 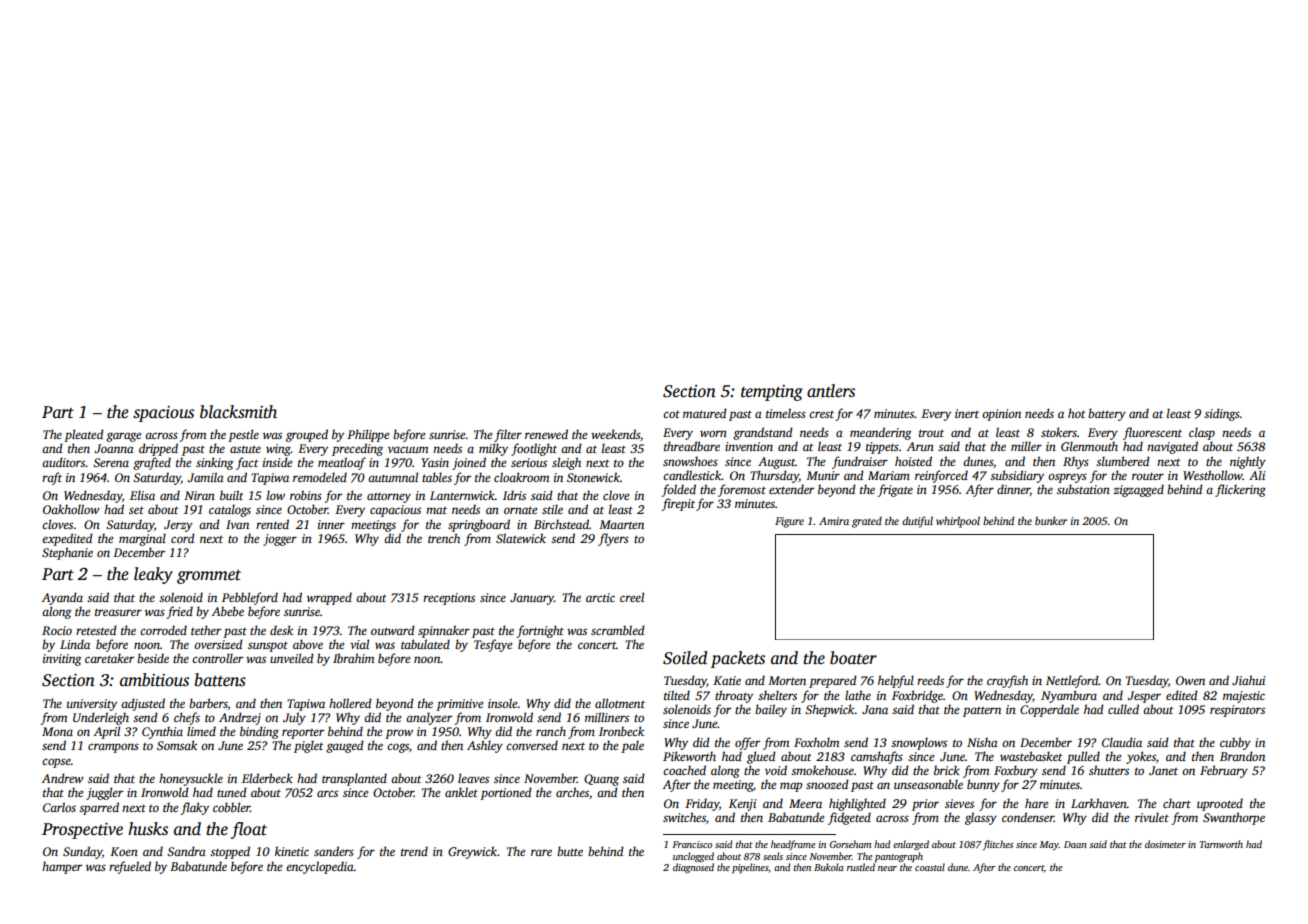 What do you see at coordinates (632, 746) in the page?
I see `pale` at bounding box center [632, 746].
